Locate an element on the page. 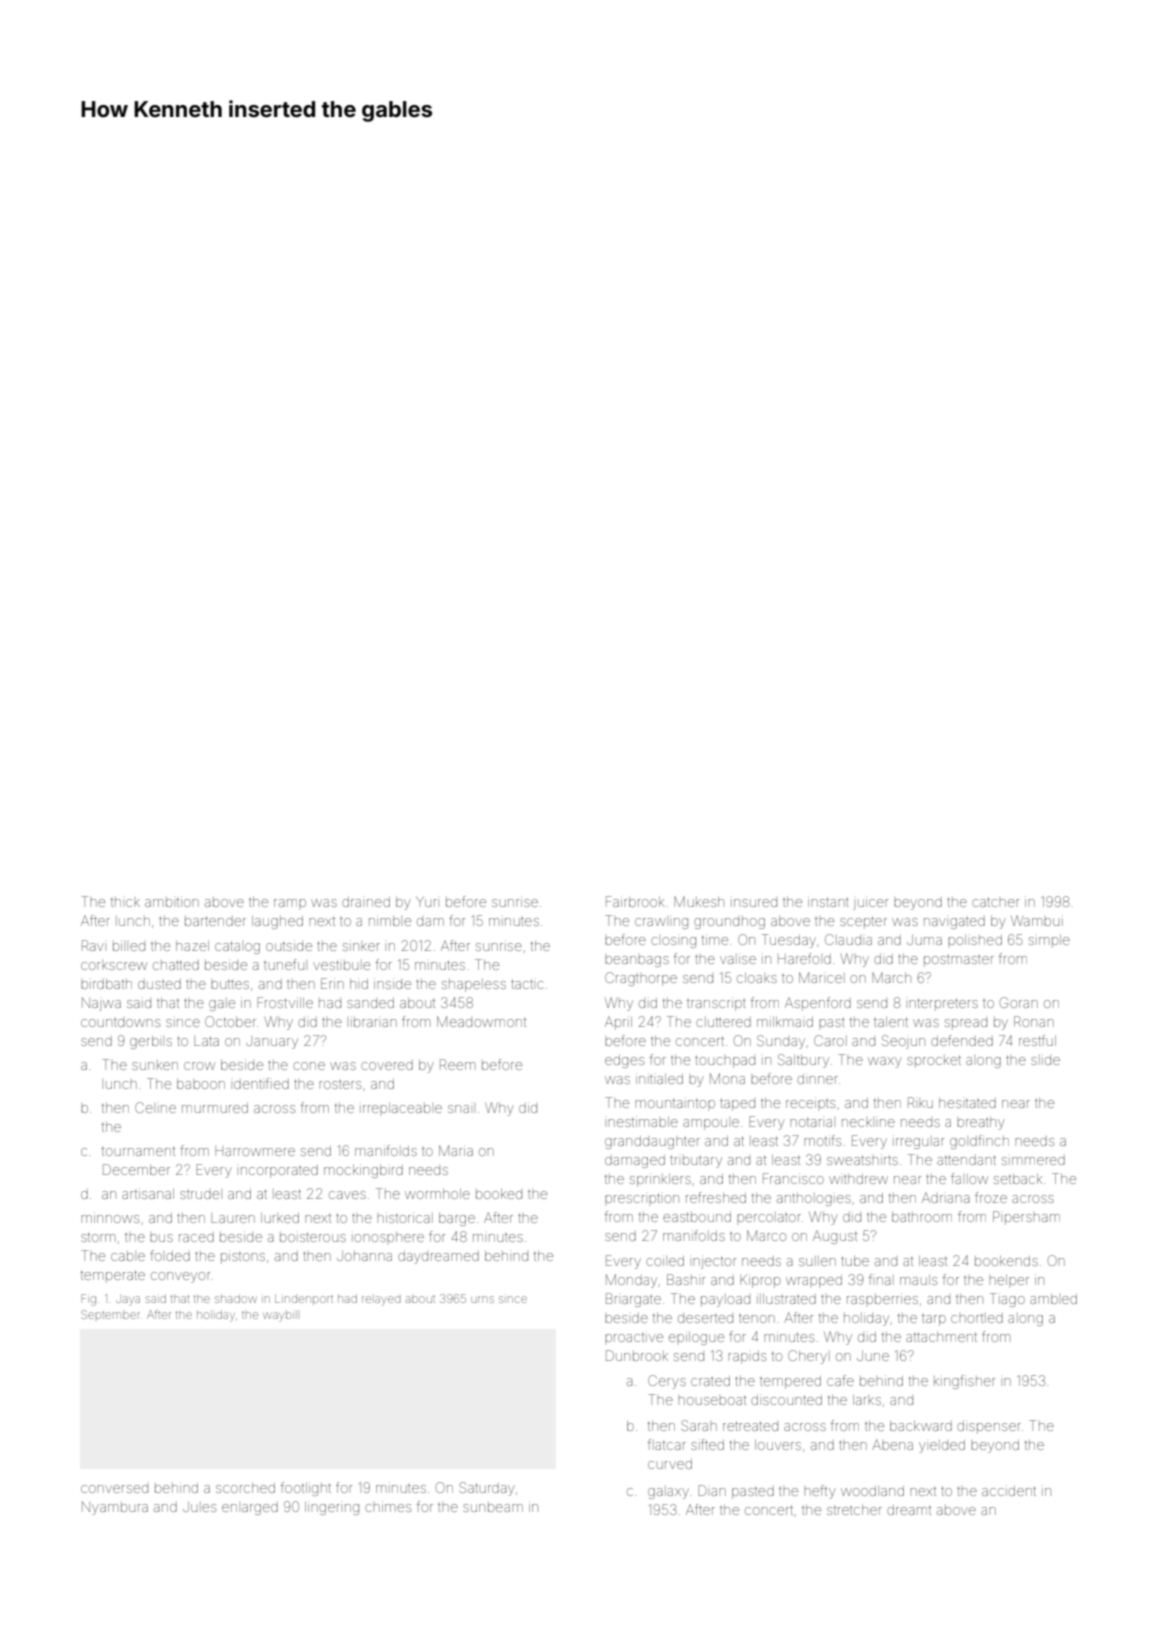  Jules is located at coordinates (199, 1507).
